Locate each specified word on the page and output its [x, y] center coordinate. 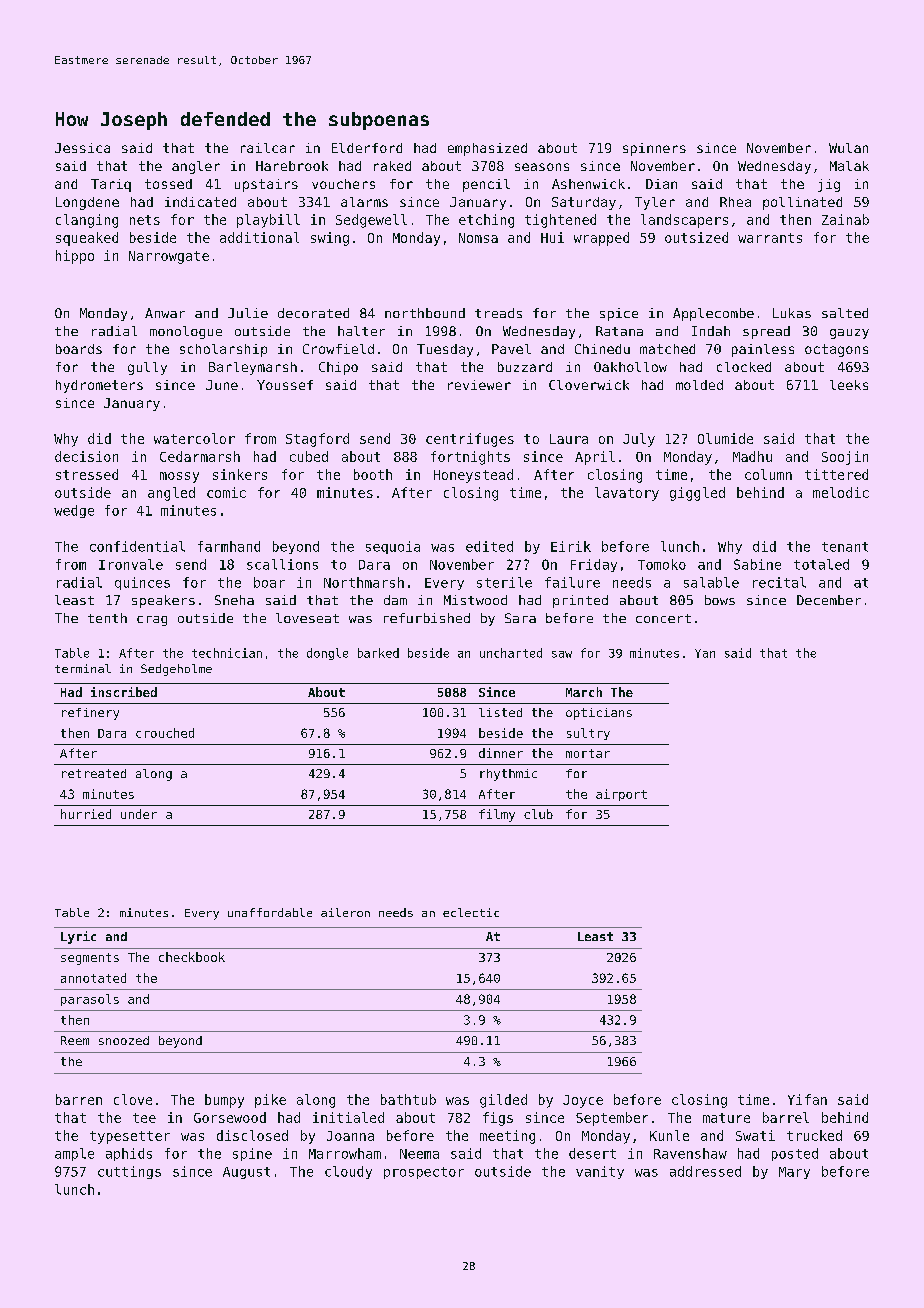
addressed [705, 1171]
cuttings [129, 1172]
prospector [424, 1173]
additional [259, 237]
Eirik [571, 546]
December [829, 600]
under [139, 814]
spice [619, 314]
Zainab [845, 219]
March [584, 692]
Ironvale [131, 564]
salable [711, 582]
